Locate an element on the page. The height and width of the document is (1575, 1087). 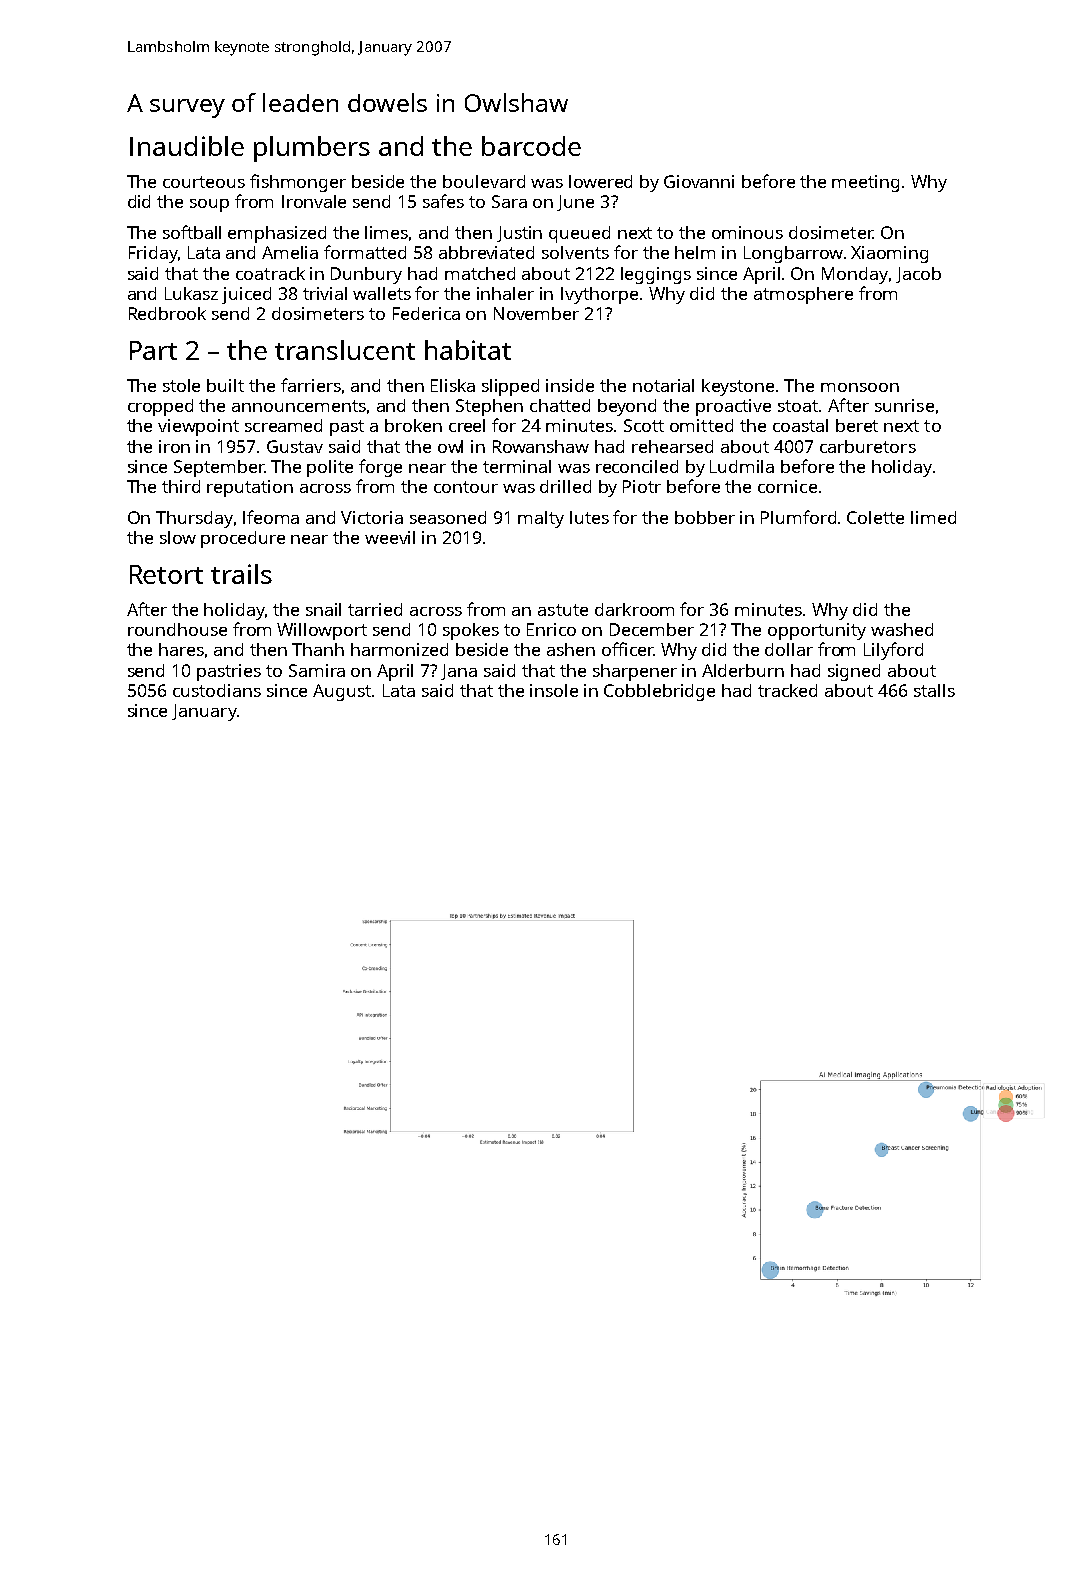
Xiaoming is located at coordinates (889, 254).
